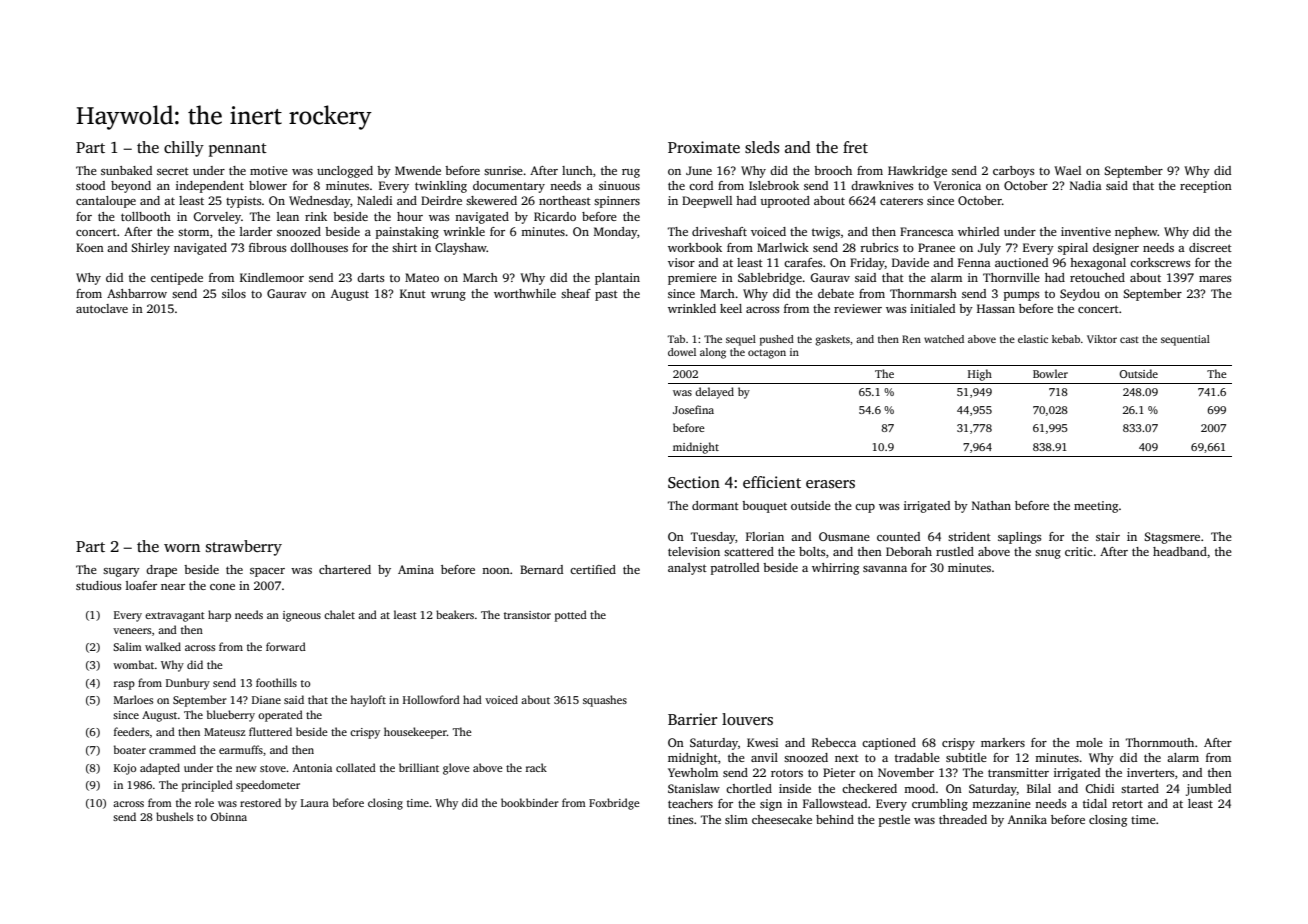  What do you see at coordinates (1050, 373) in the page?
I see `Bowler` at bounding box center [1050, 373].
